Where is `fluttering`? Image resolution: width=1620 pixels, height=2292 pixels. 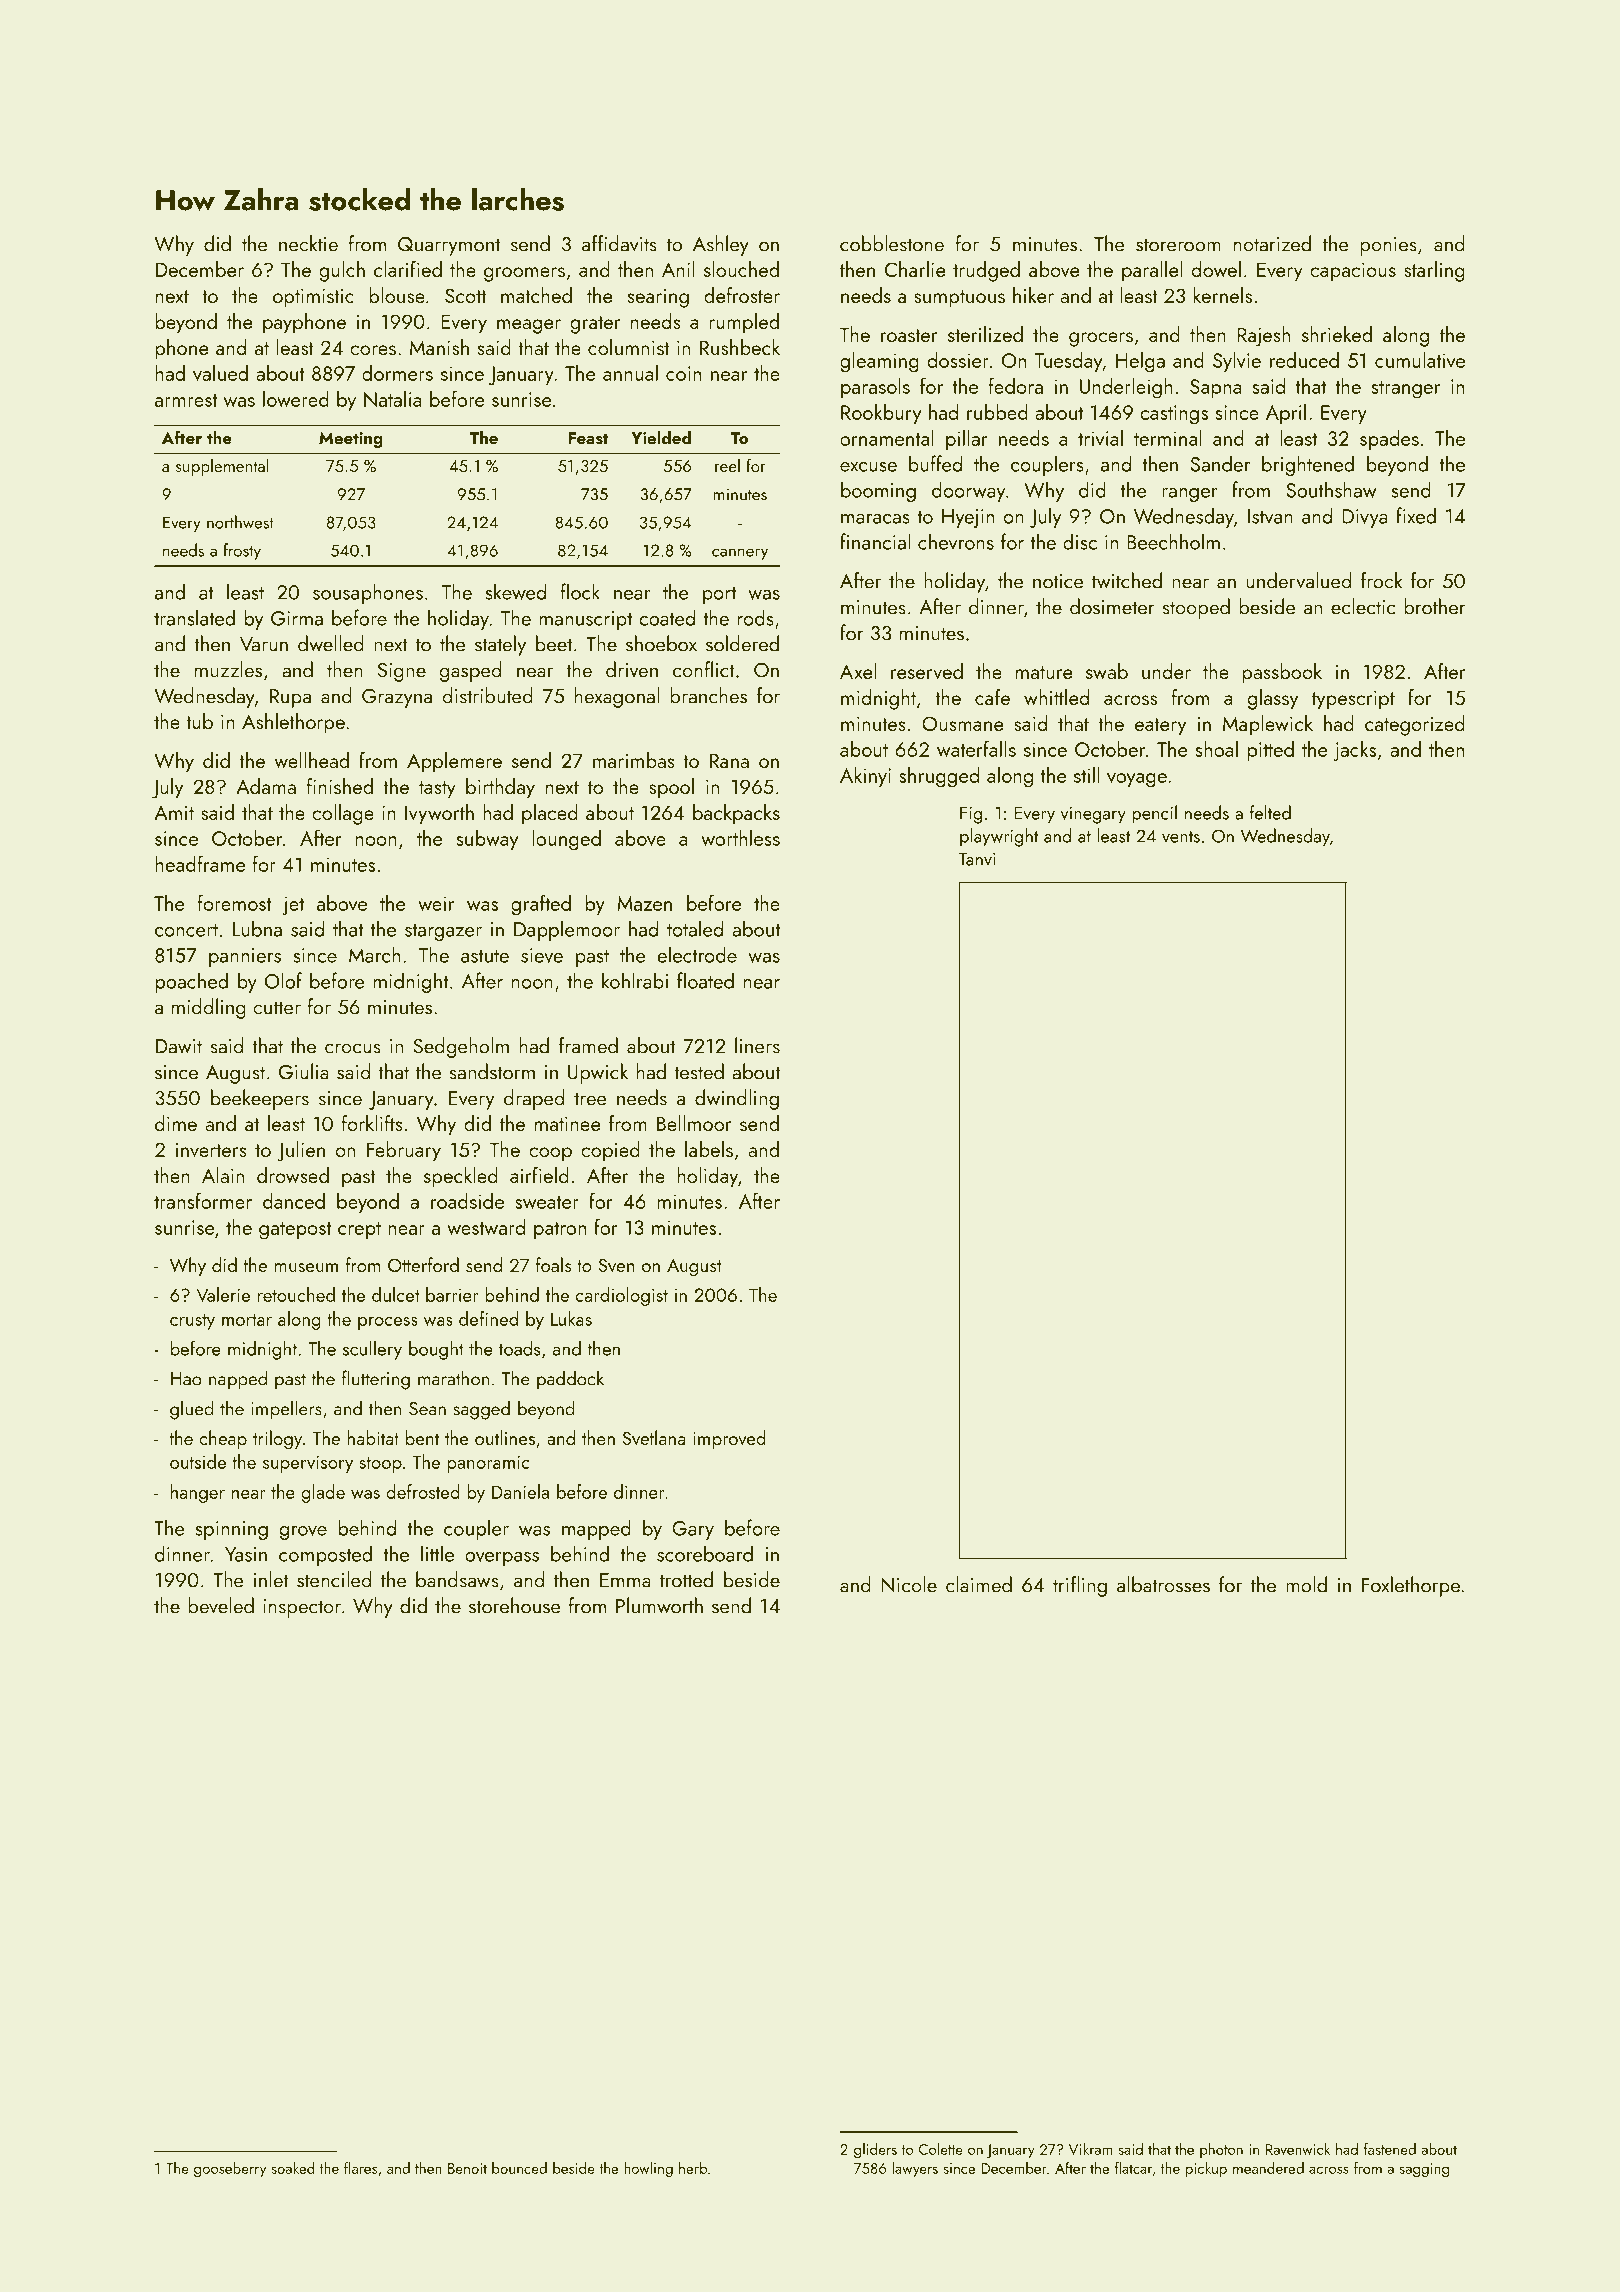
fluttering is located at coordinates (376, 1380).
